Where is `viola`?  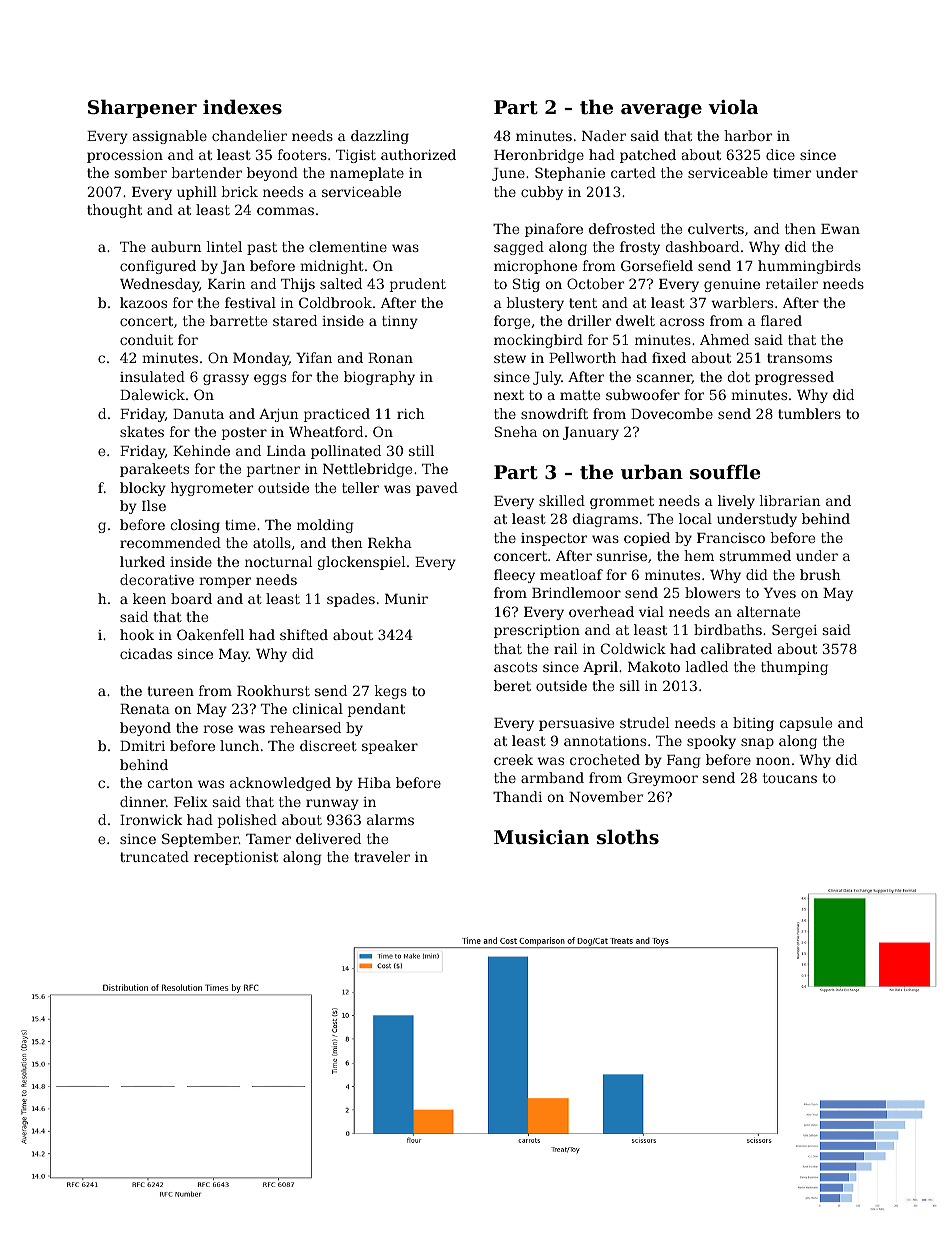 viola is located at coordinates (733, 106).
